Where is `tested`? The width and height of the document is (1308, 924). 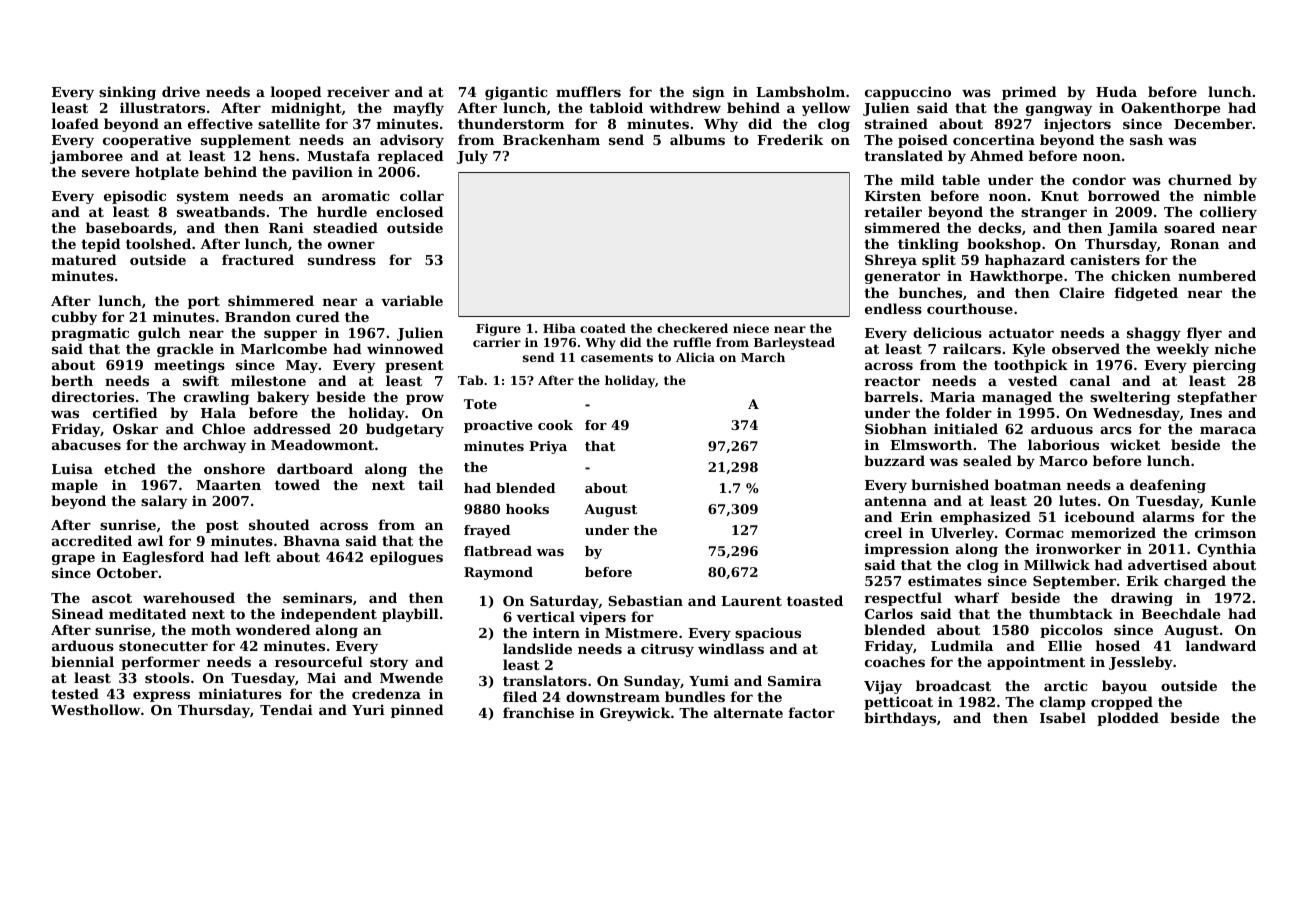 tested is located at coordinates (75, 693).
